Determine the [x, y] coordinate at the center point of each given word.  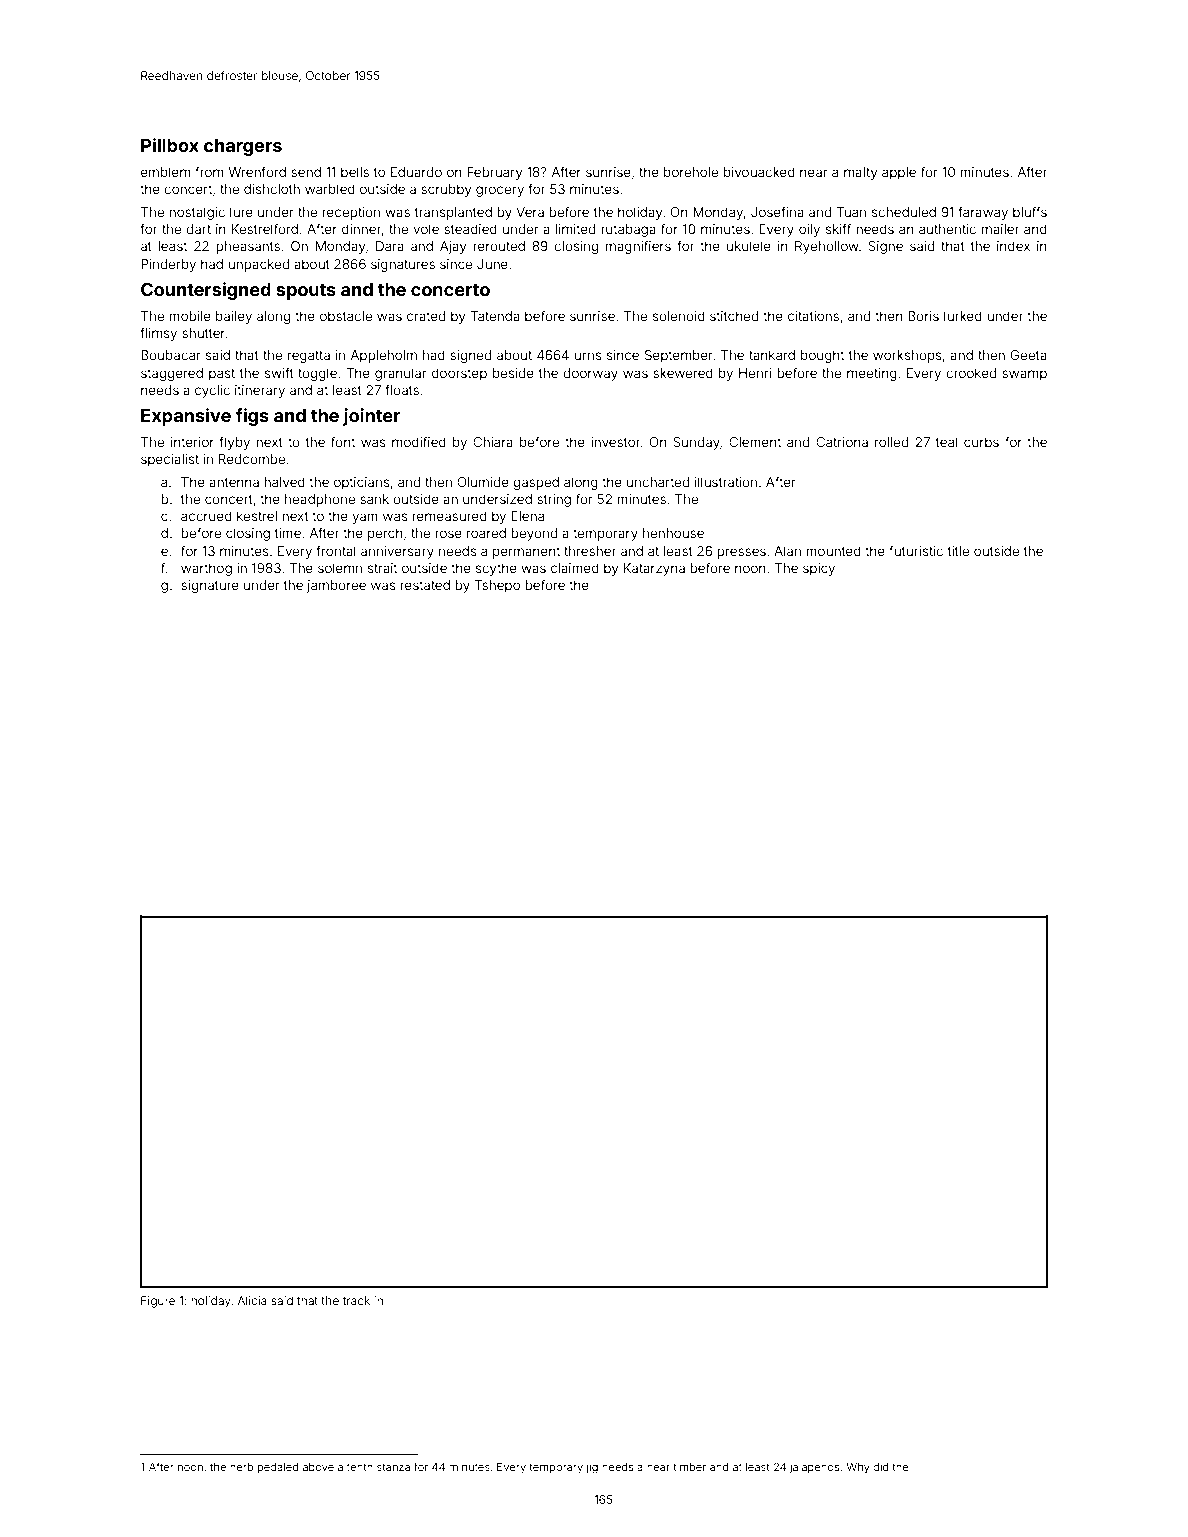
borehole [691, 172]
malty [860, 173]
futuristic [916, 550]
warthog [206, 569]
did [881, 1467]
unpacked [258, 265]
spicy [819, 569]
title [958, 551]
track [356, 1300]
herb [241, 1467]
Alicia [252, 1300]
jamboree [336, 586]
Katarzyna [654, 569]
